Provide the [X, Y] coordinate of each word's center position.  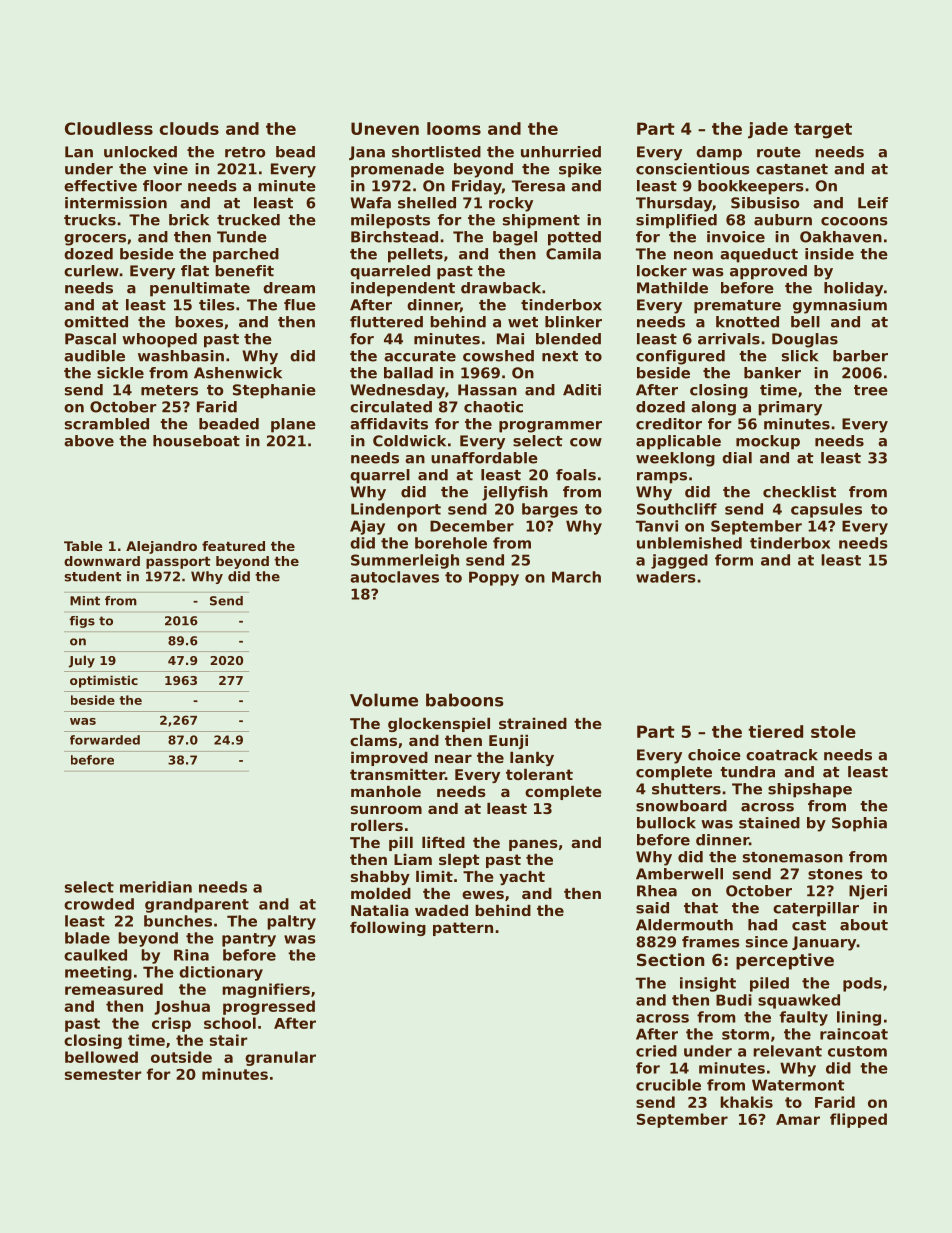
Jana [367, 153]
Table [83, 546]
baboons [465, 700]
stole [833, 731]
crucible [668, 1085]
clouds [189, 128]
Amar [798, 1119]
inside [829, 254]
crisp [171, 1024]
